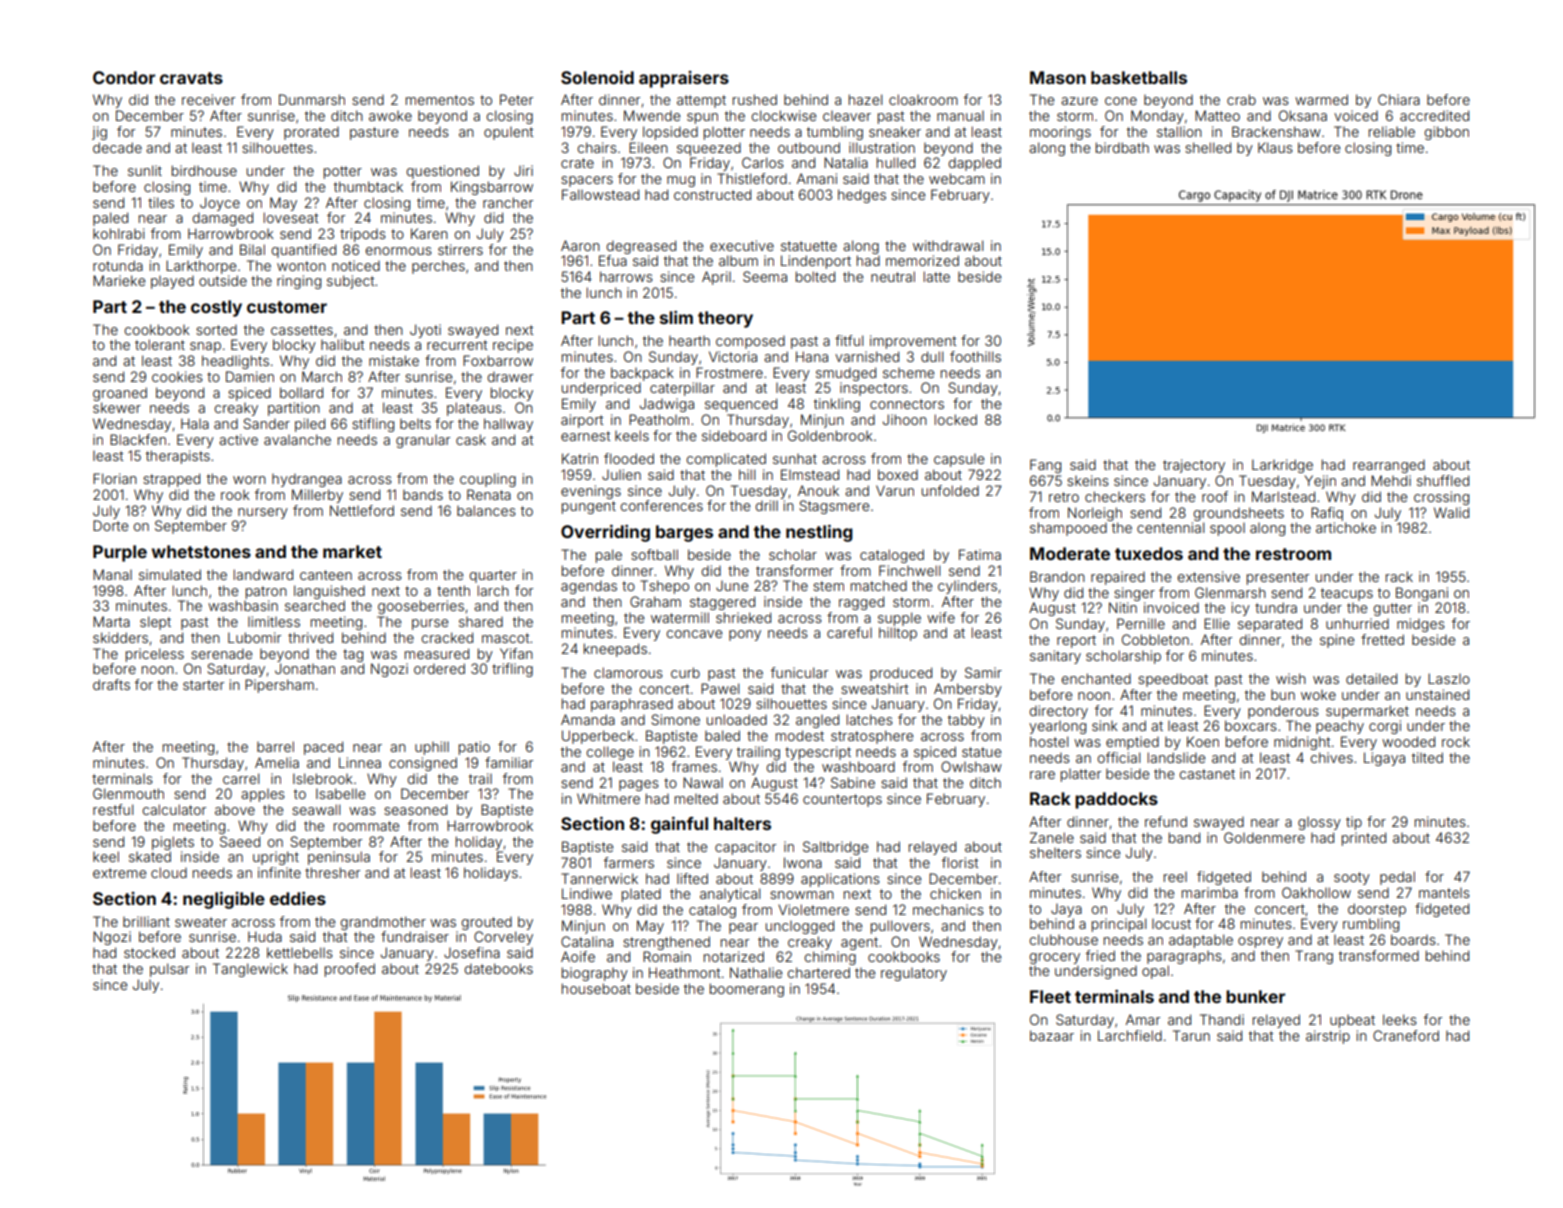 This document has width=1563, height=1208. Describe the element at coordinates (1446, 133) in the document. I see `gibbon` at that location.
